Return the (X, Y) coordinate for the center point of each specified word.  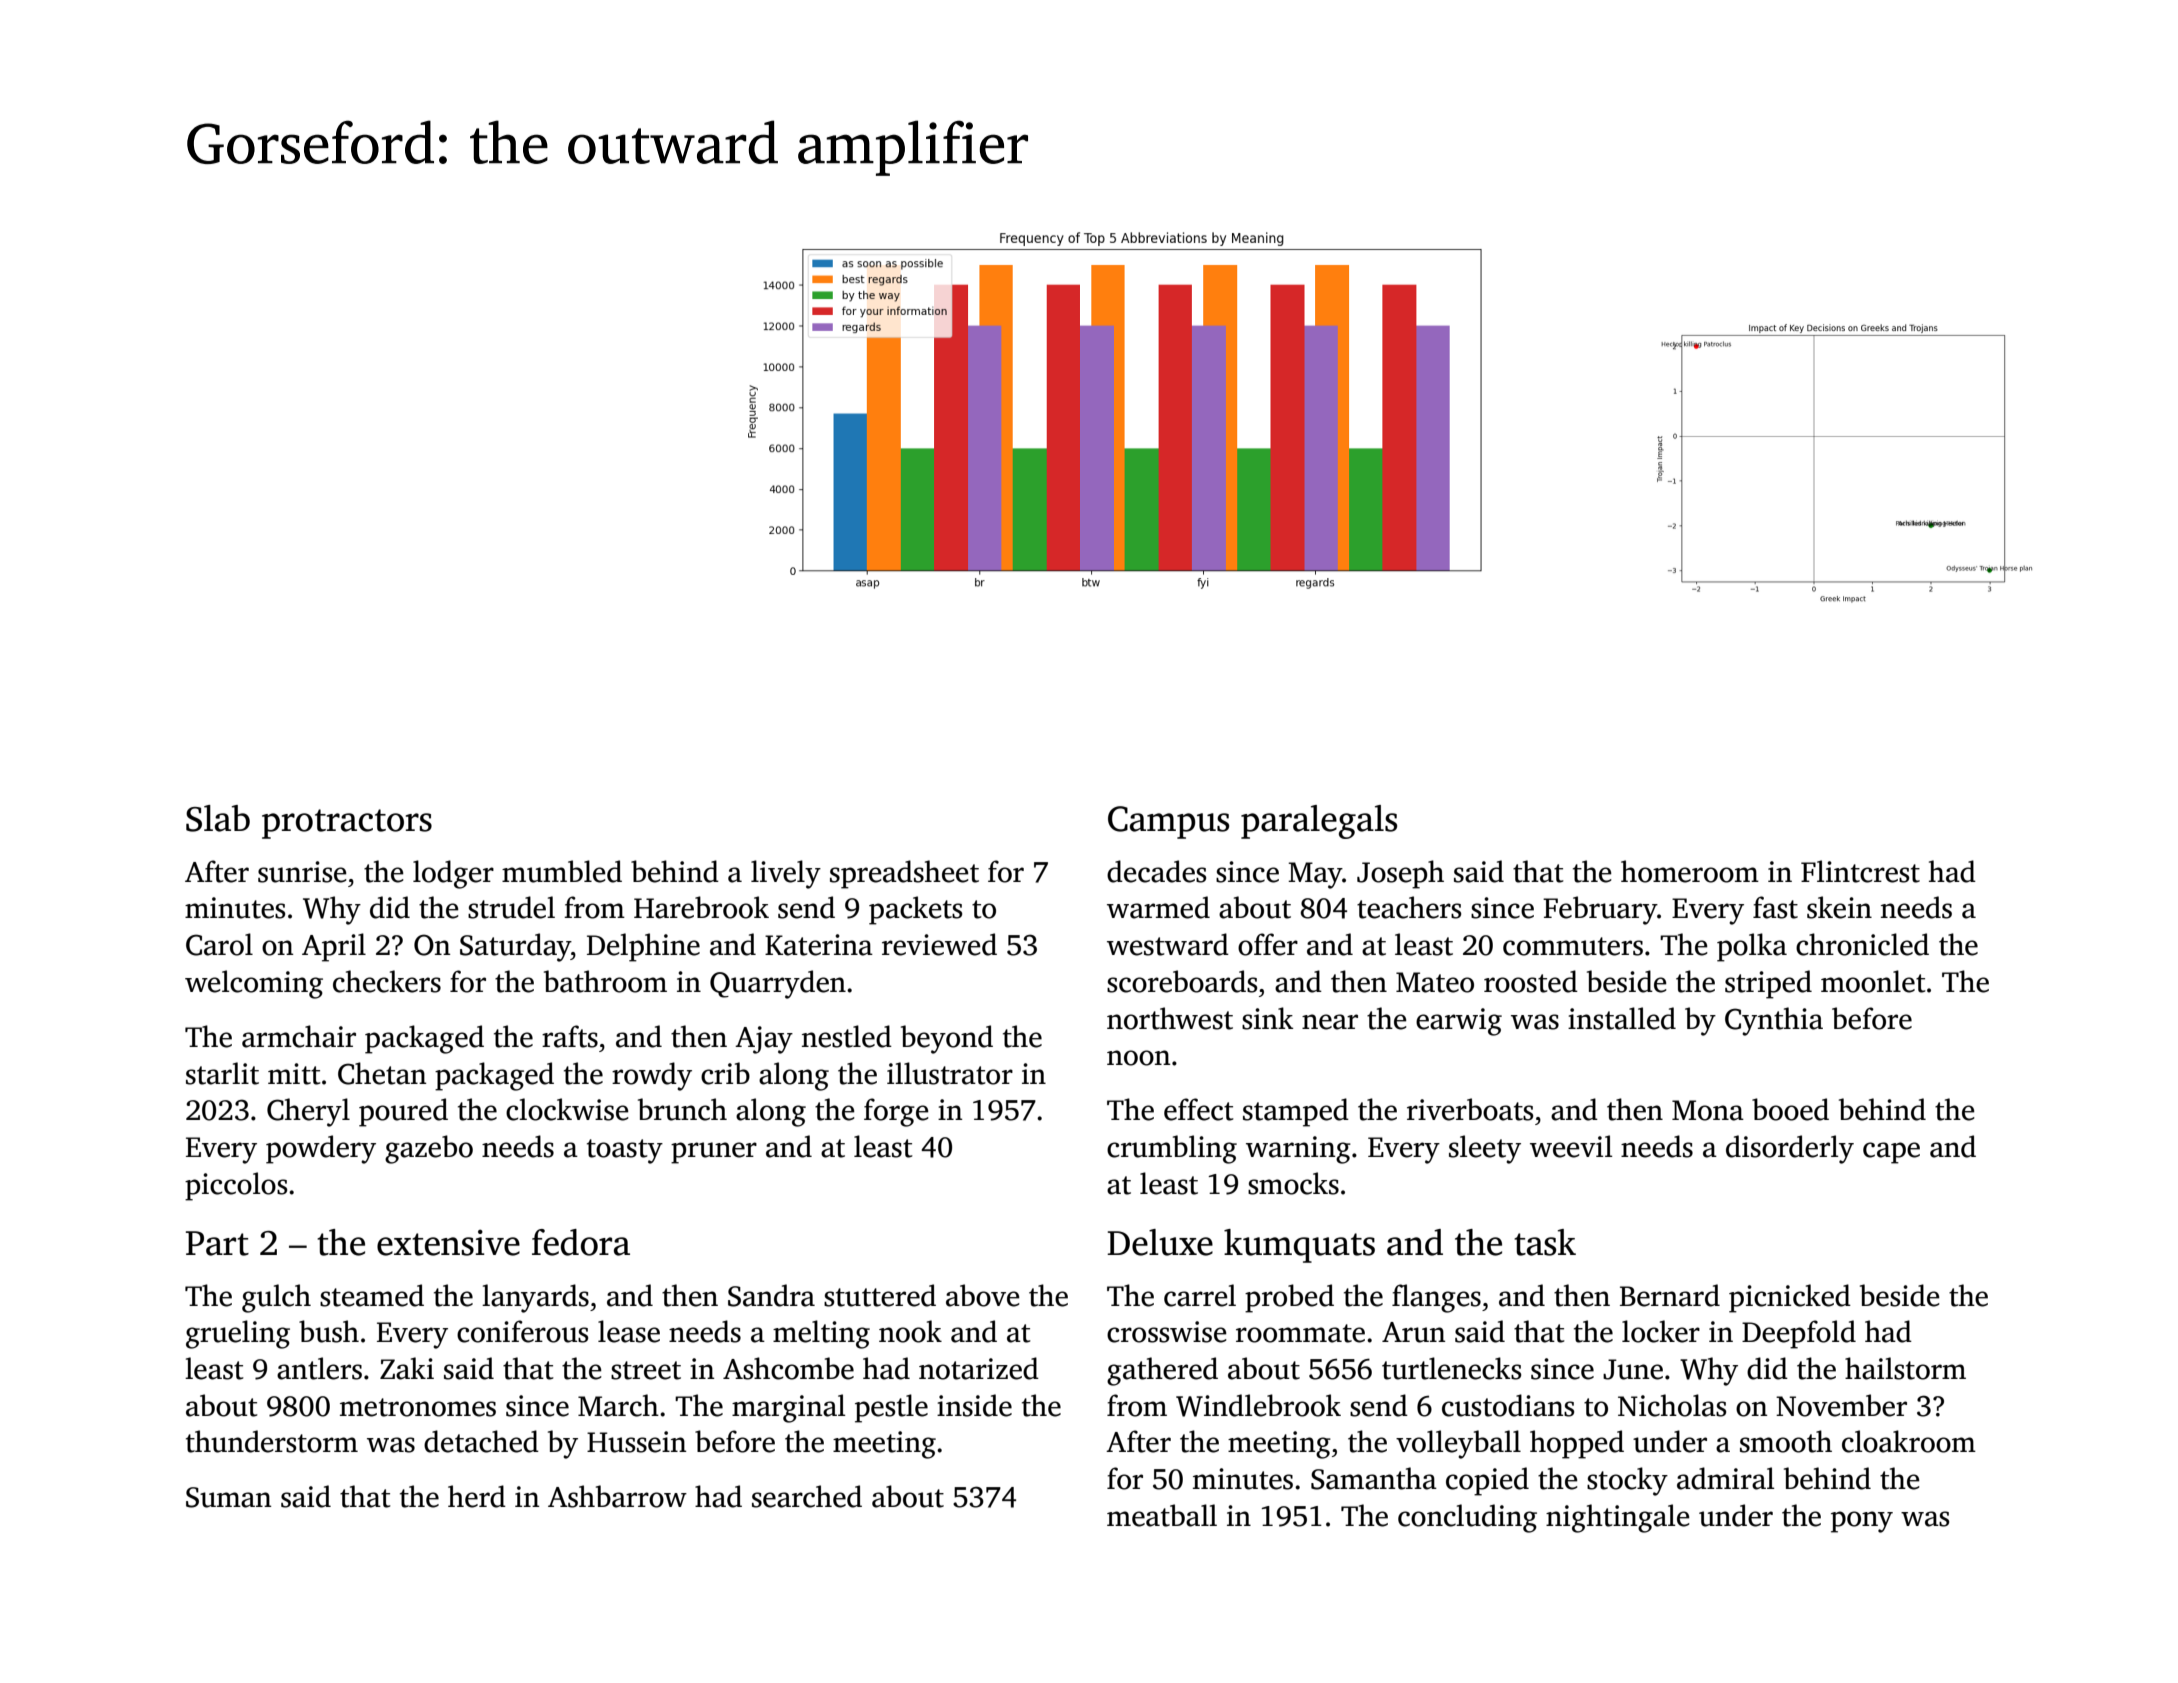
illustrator (950, 1073)
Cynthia (1774, 1021)
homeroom (1690, 871)
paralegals (1319, 822)
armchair (299, 1036)
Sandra (771, 1295)
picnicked (1790, 1298)
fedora (581, 1242)
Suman (228, 1497)
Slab (218, 818)
